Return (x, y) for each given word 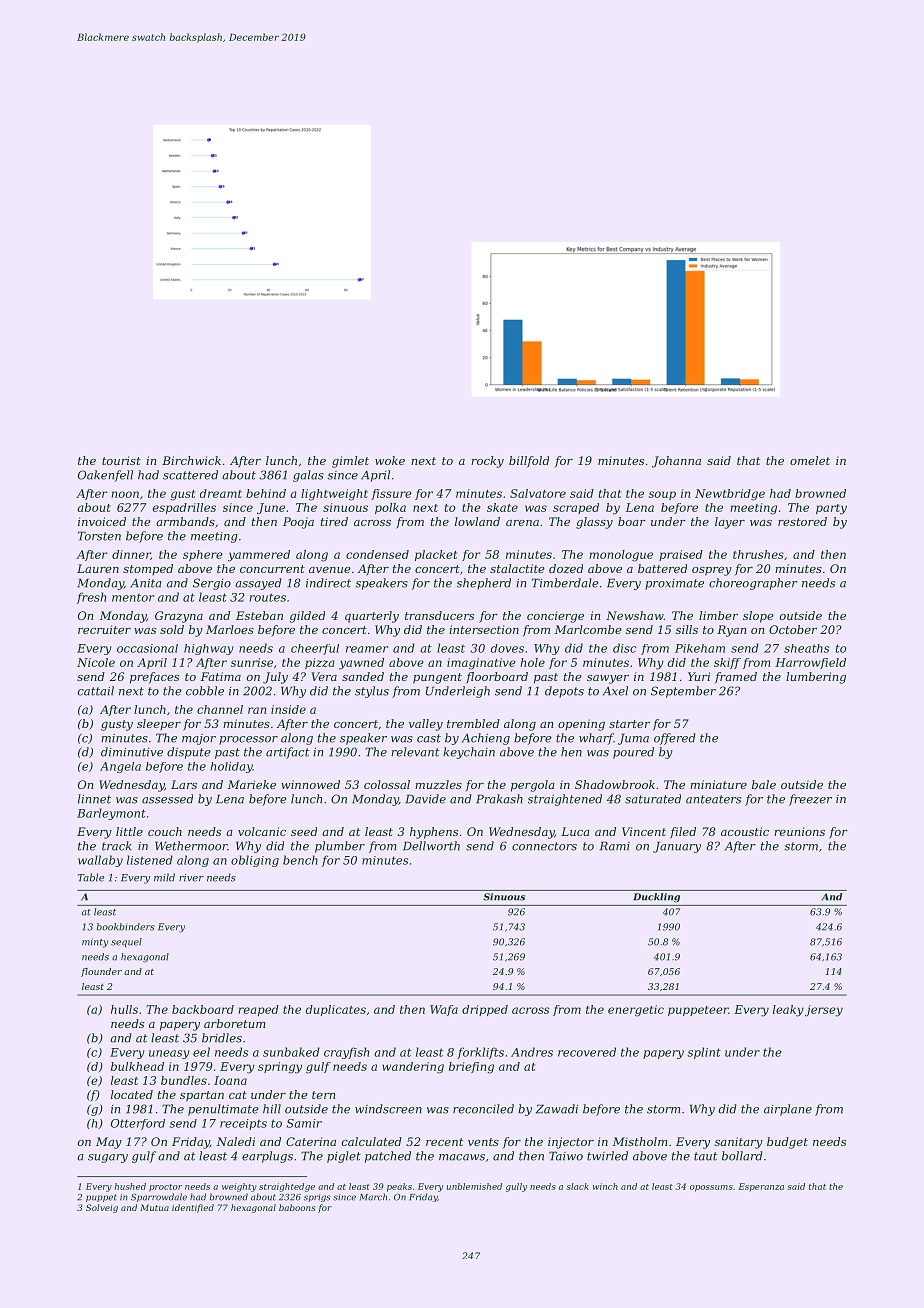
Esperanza (761, 1187)
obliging (255, 861)
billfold (529, 462)
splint (704, 1053)
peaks (399, 1187)
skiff (727, 663)
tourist (121, 460)
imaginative (481, 664)
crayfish (346, 1053)
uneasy (169, 1054)
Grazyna (179, 617)
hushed (130, 1186)
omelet (810, 460)
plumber (340, 847)
